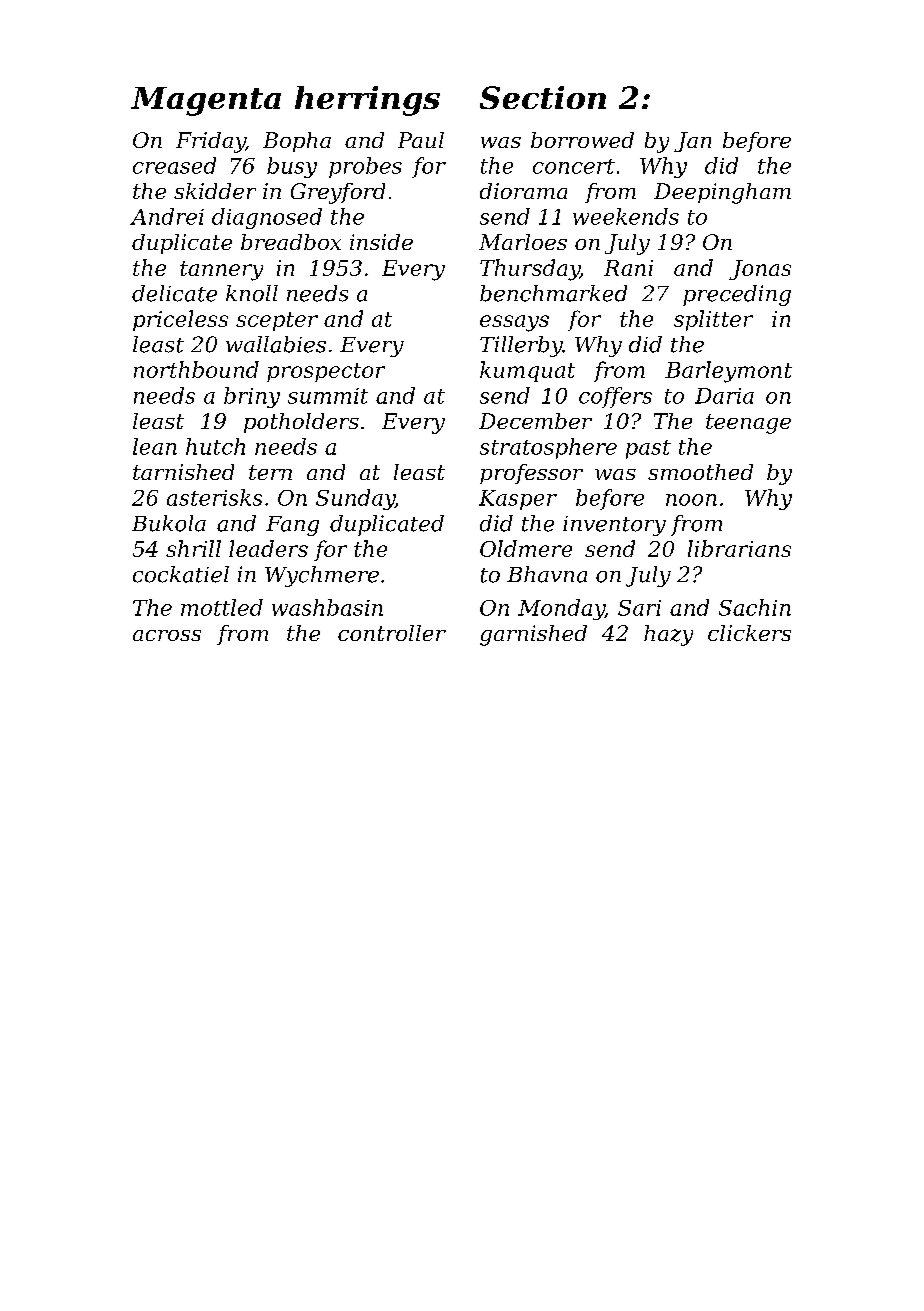 The width and height of the screenshot is (924, 1311). What do you see at coordinates (521, 346) in the screenshot?
I see `Tillerby` at bounding box center [521, 346].
